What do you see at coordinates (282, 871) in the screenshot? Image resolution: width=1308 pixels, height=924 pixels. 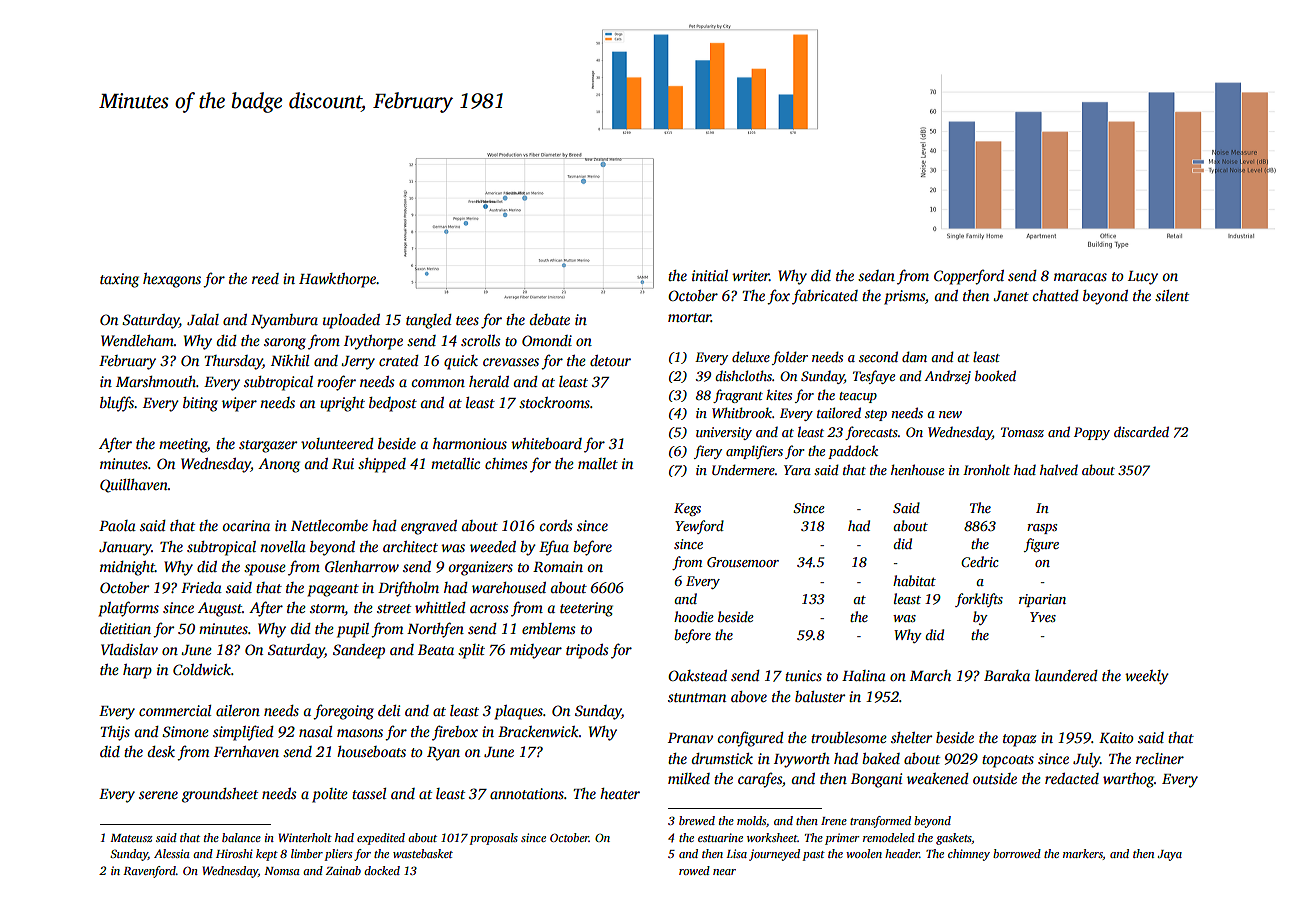 I see `Nomsa` at bounding box center [282, 871].
